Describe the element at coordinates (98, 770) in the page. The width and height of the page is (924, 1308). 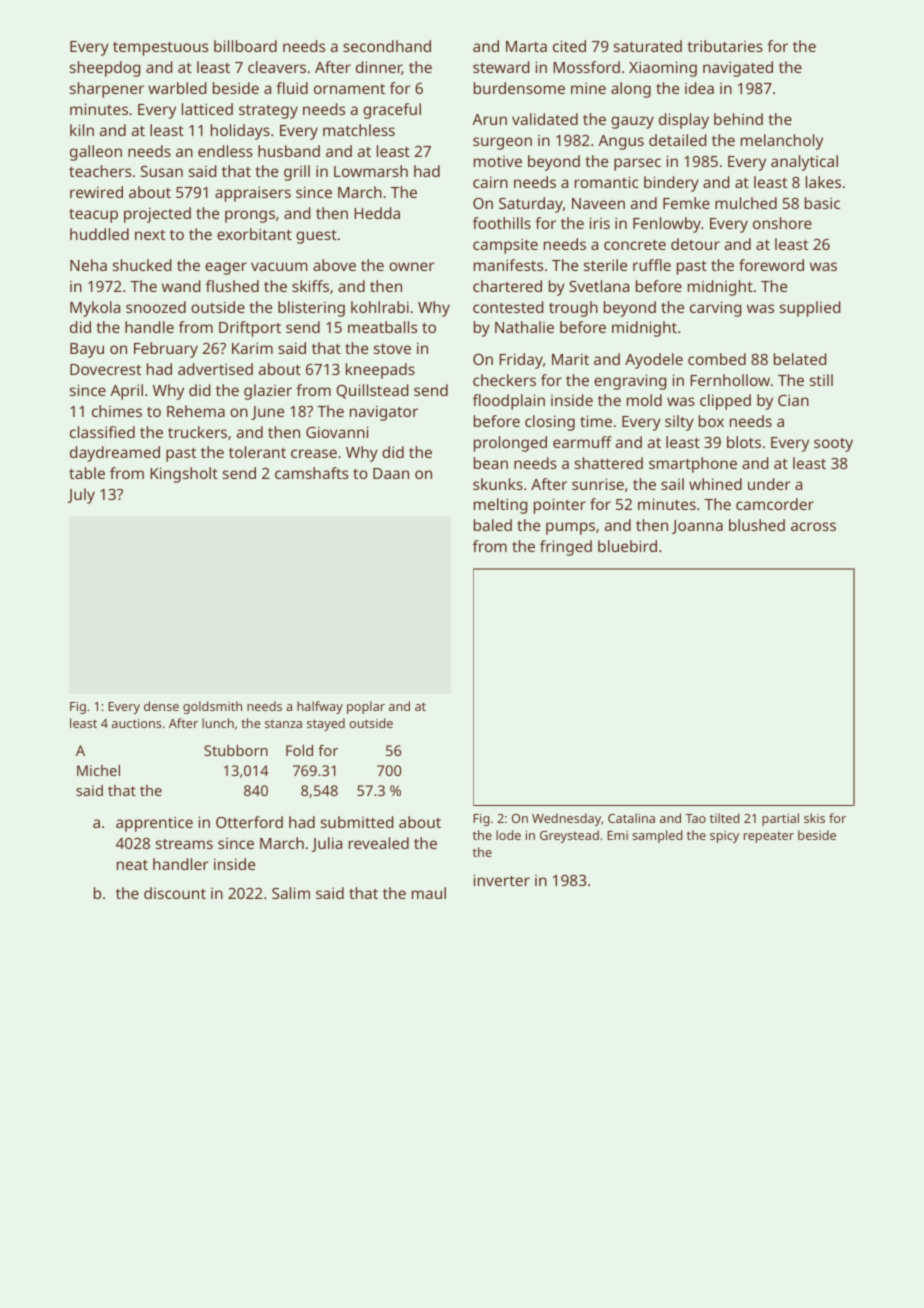
I see `Michel` at that location.
